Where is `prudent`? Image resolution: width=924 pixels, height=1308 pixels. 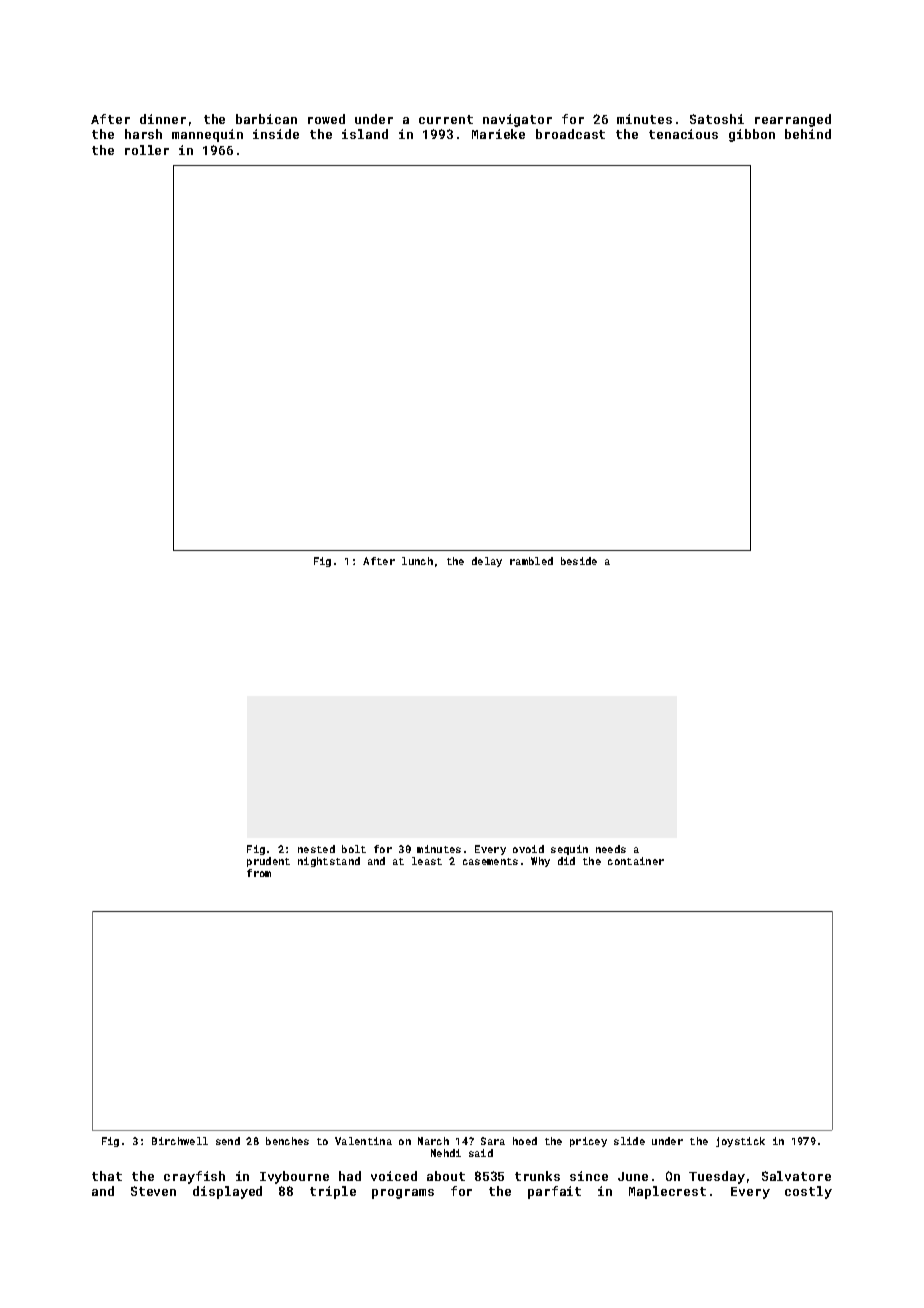
prudent is located at coordinates (268, 862).
